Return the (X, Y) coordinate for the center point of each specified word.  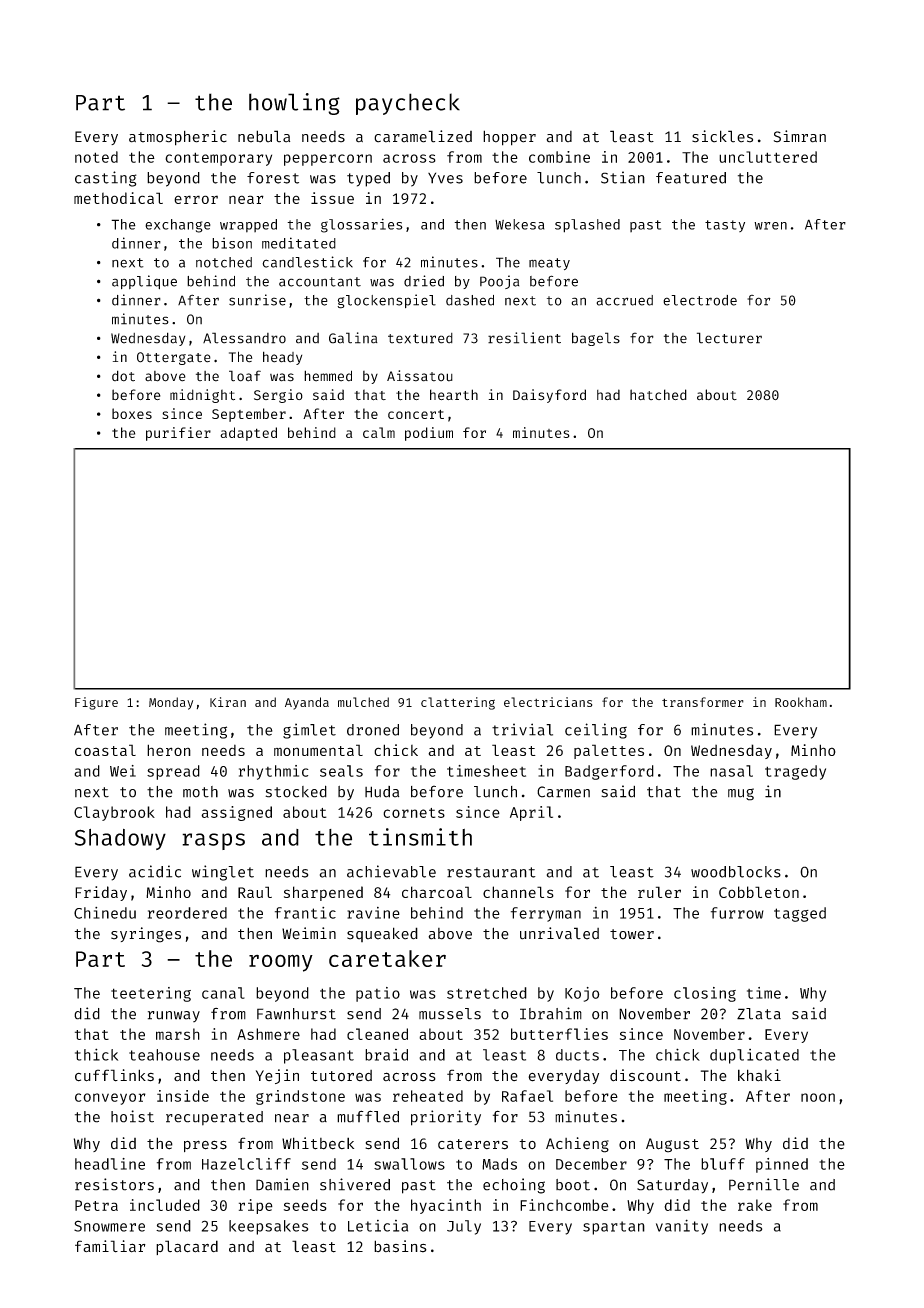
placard (187, 1247)
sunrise (257, 300)
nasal (731, 771)
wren (770, 226)
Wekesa (519, 224)
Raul (255, 892)
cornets (414, 813)
